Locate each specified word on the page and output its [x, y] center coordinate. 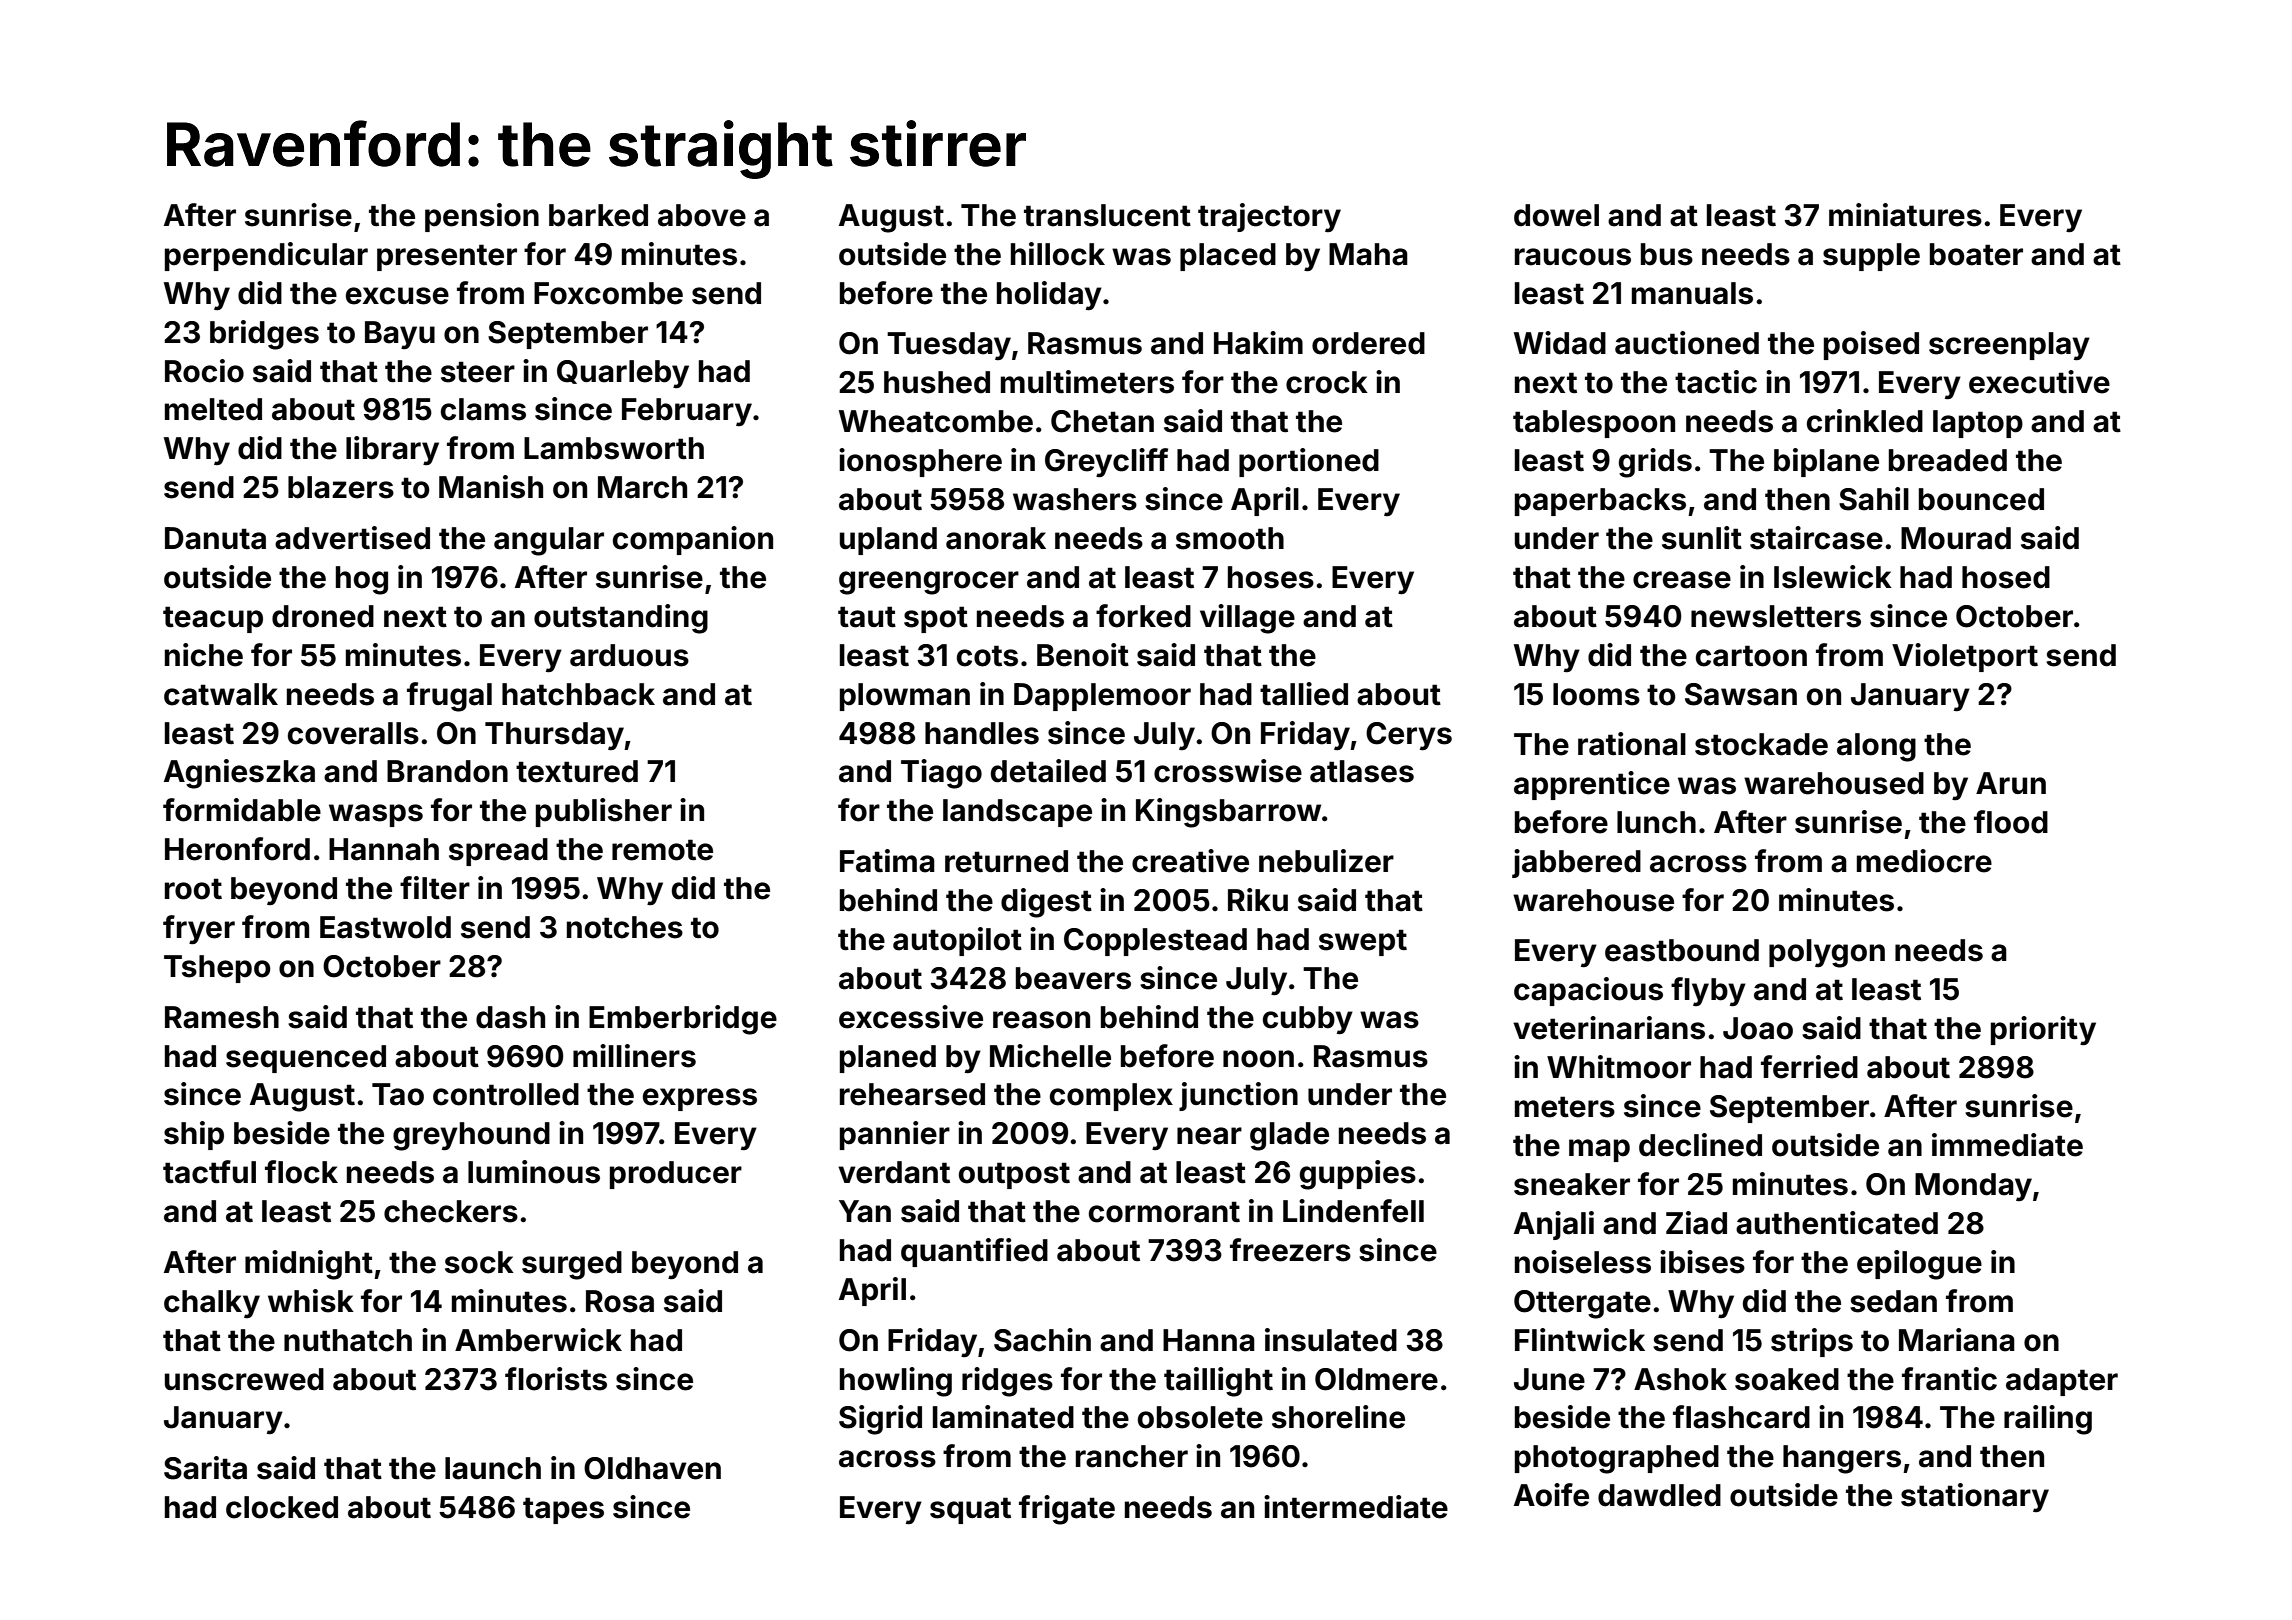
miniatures [1905, 215]
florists [556, 1379]
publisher [604, 812]
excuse [397, 296]
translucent [1107, 215]
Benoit [1083, 655]
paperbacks [1600, 502]
